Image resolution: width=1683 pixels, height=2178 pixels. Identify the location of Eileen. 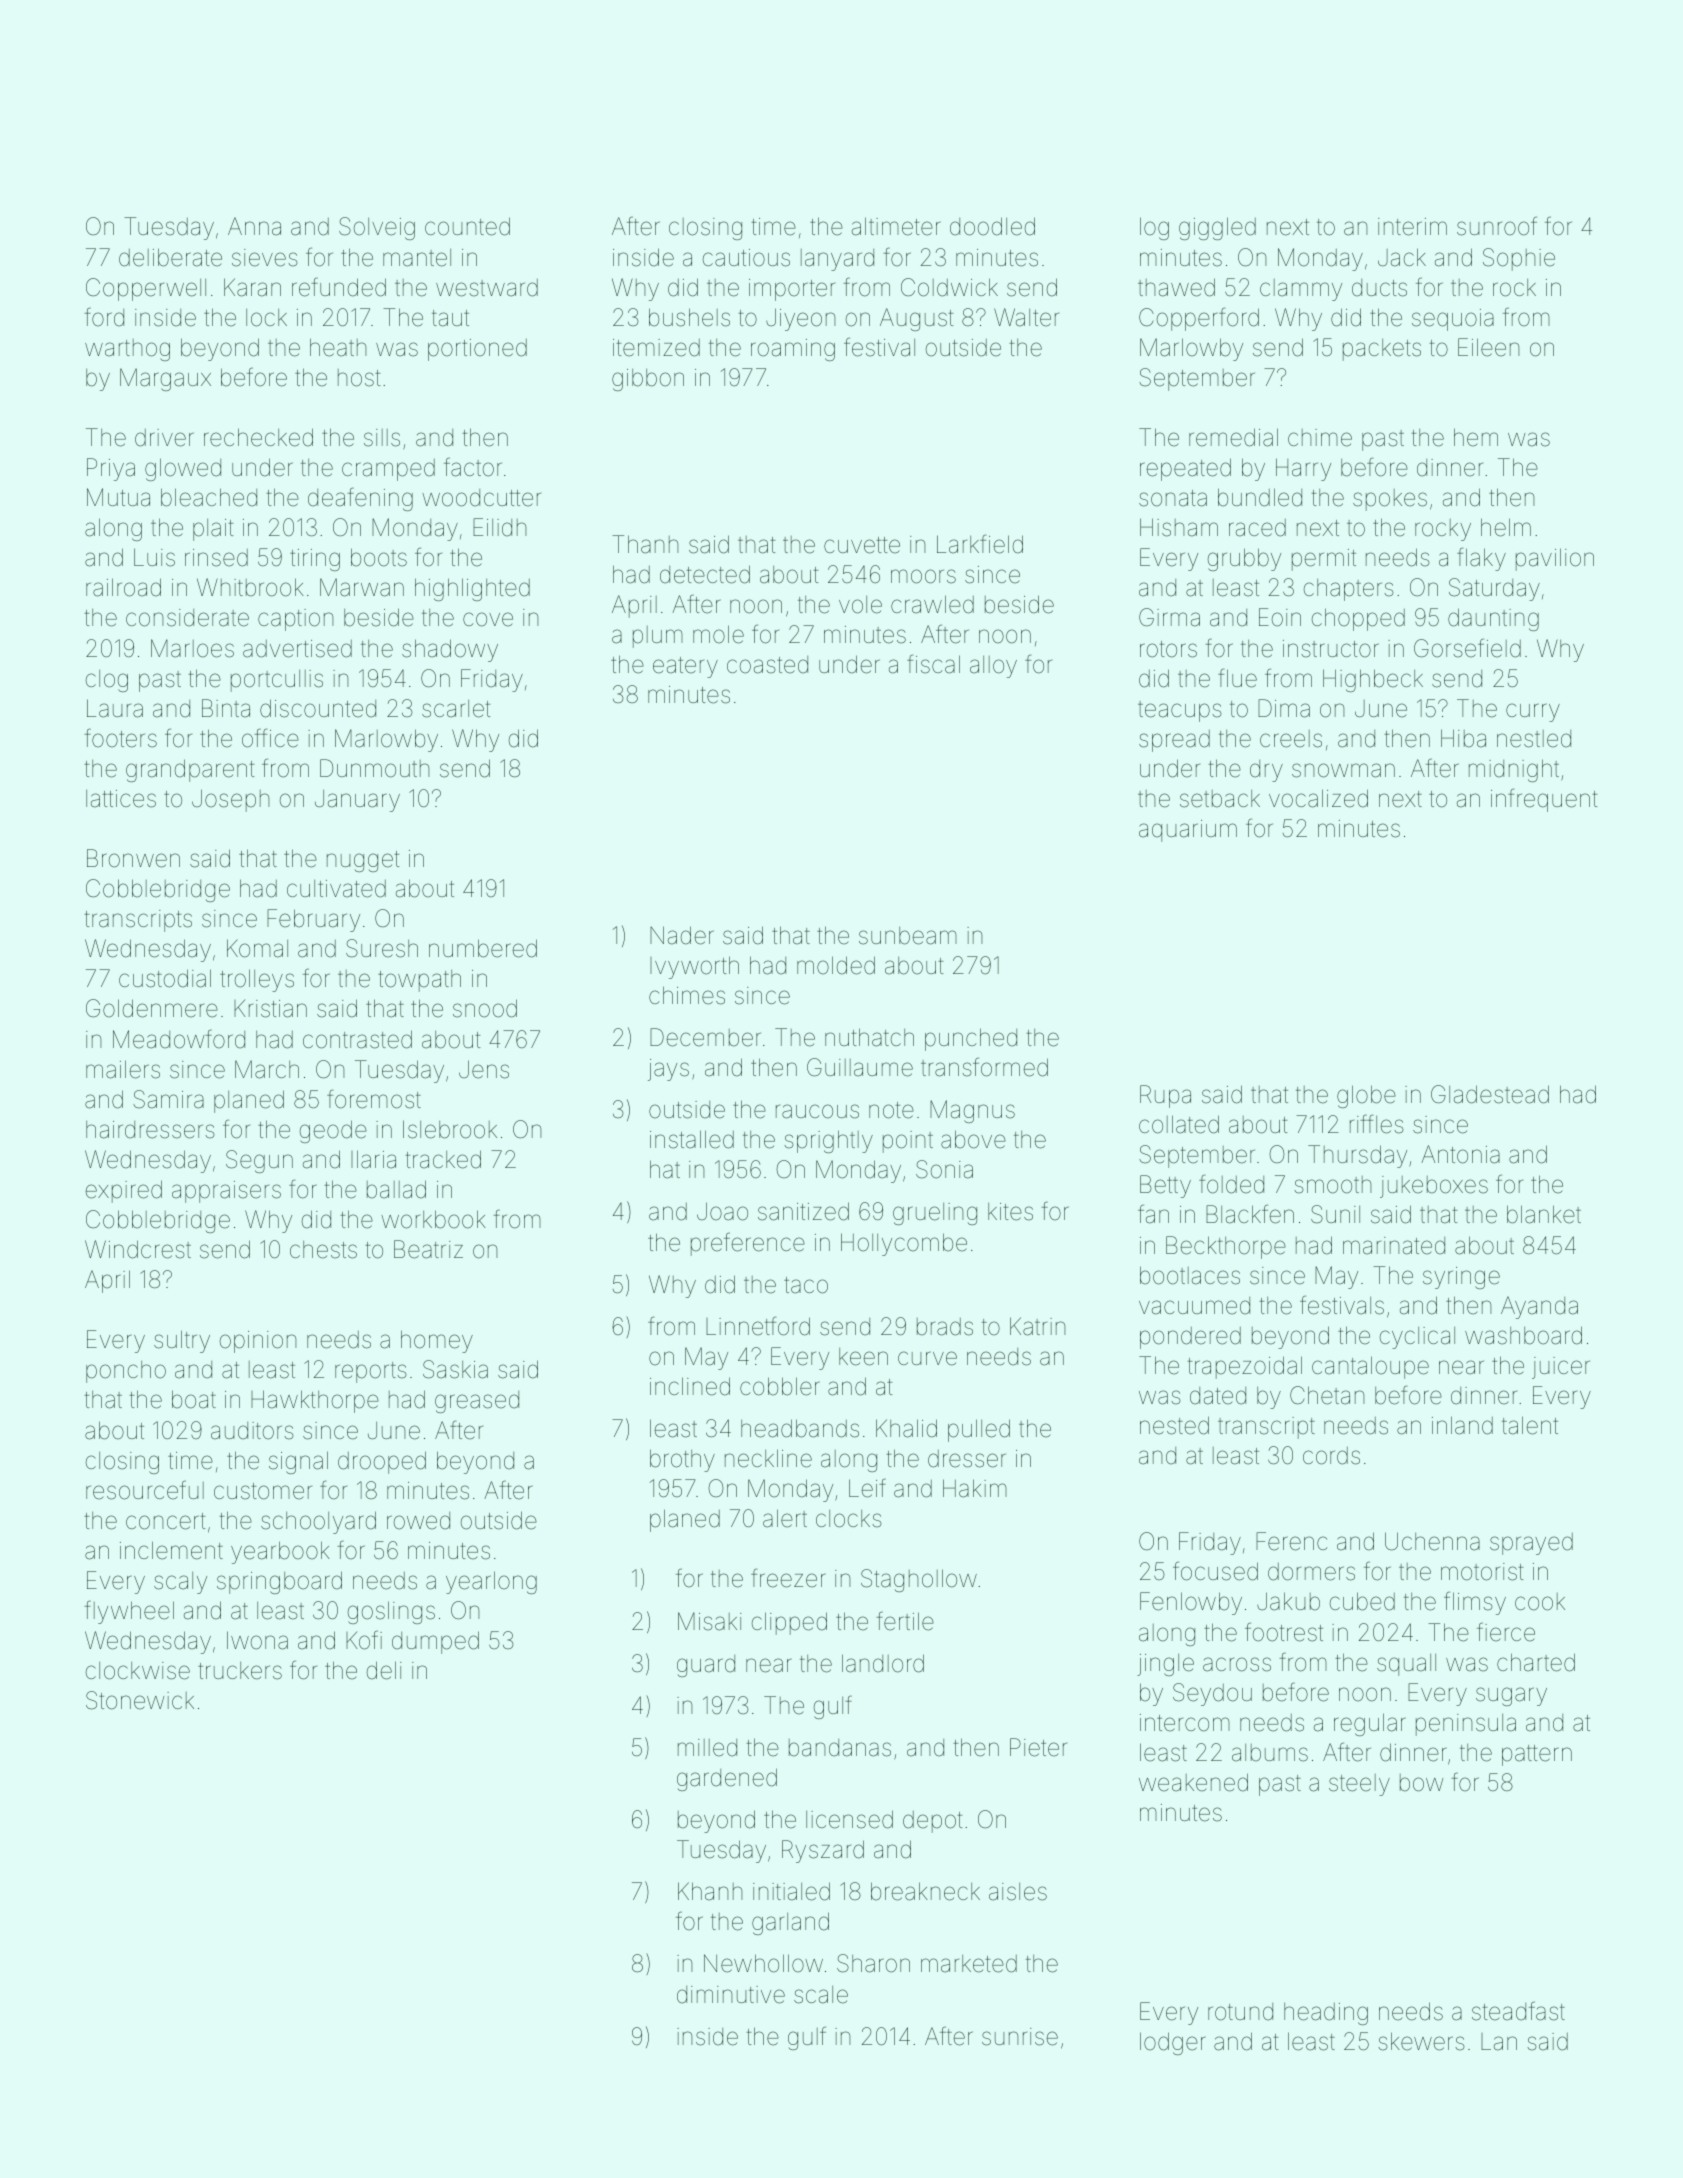
(1488, 347).
